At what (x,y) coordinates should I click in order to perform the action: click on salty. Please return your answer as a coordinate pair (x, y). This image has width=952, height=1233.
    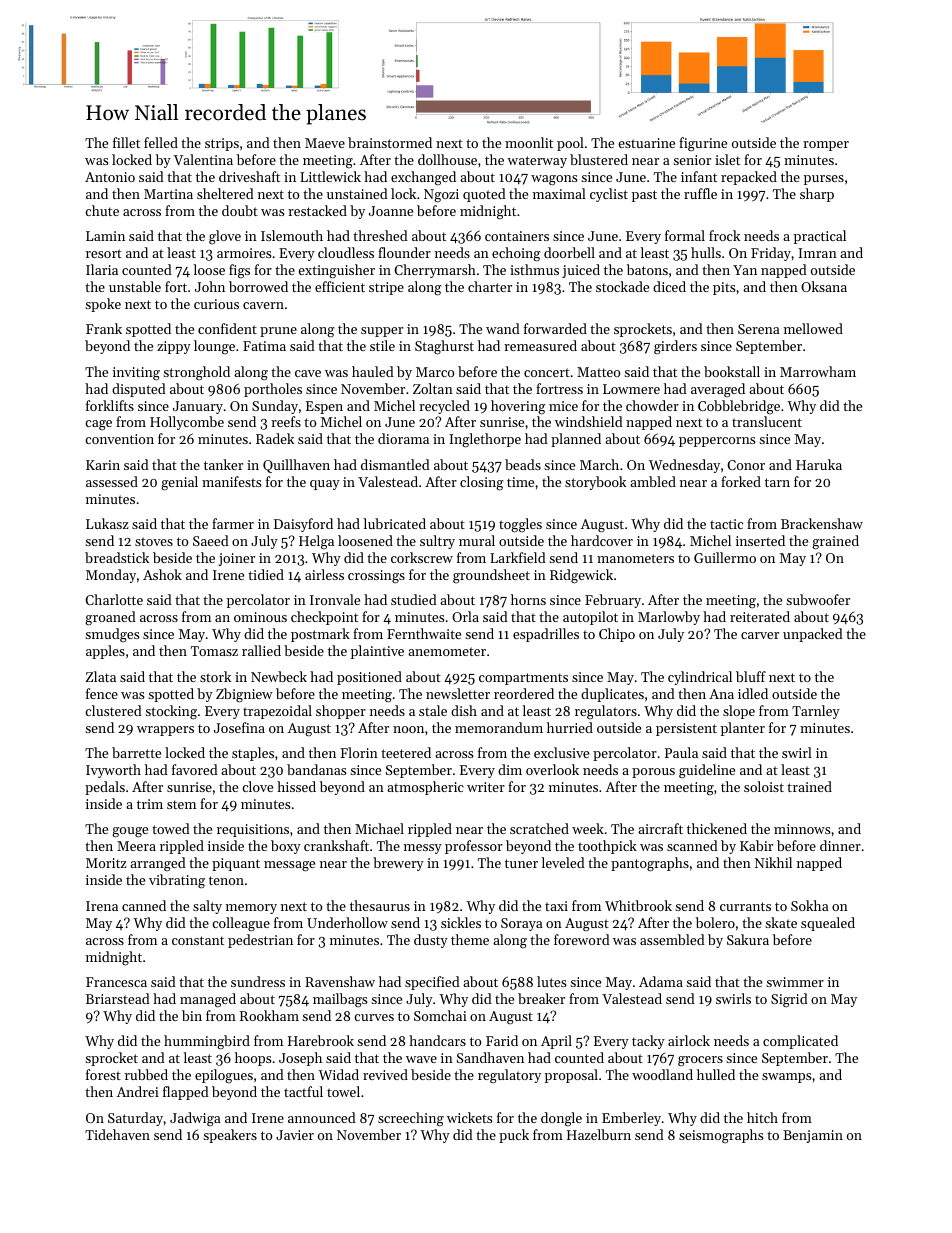
    Looking at the image, I should click on (207, 907).
